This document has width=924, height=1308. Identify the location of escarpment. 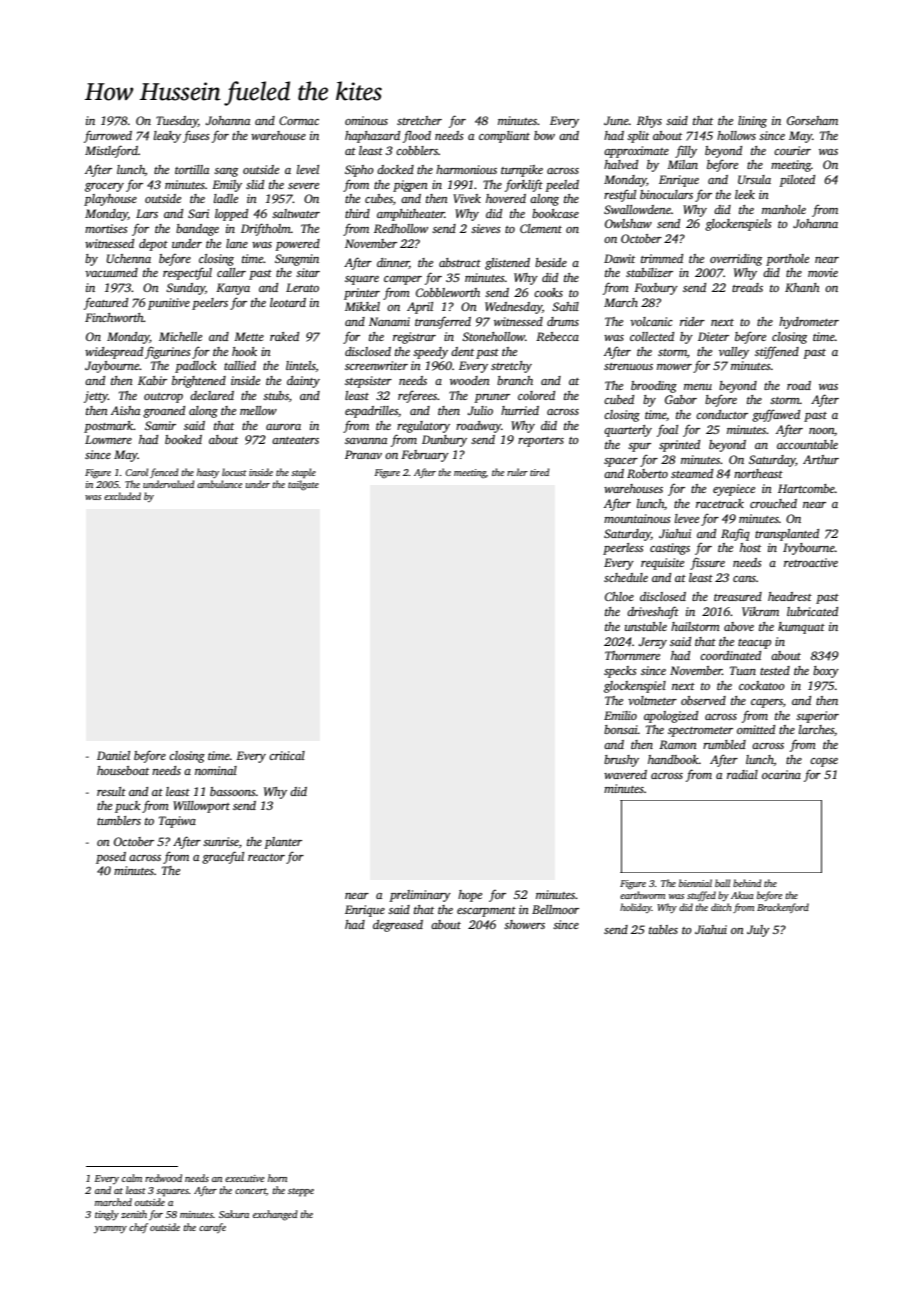
(486, 912).
